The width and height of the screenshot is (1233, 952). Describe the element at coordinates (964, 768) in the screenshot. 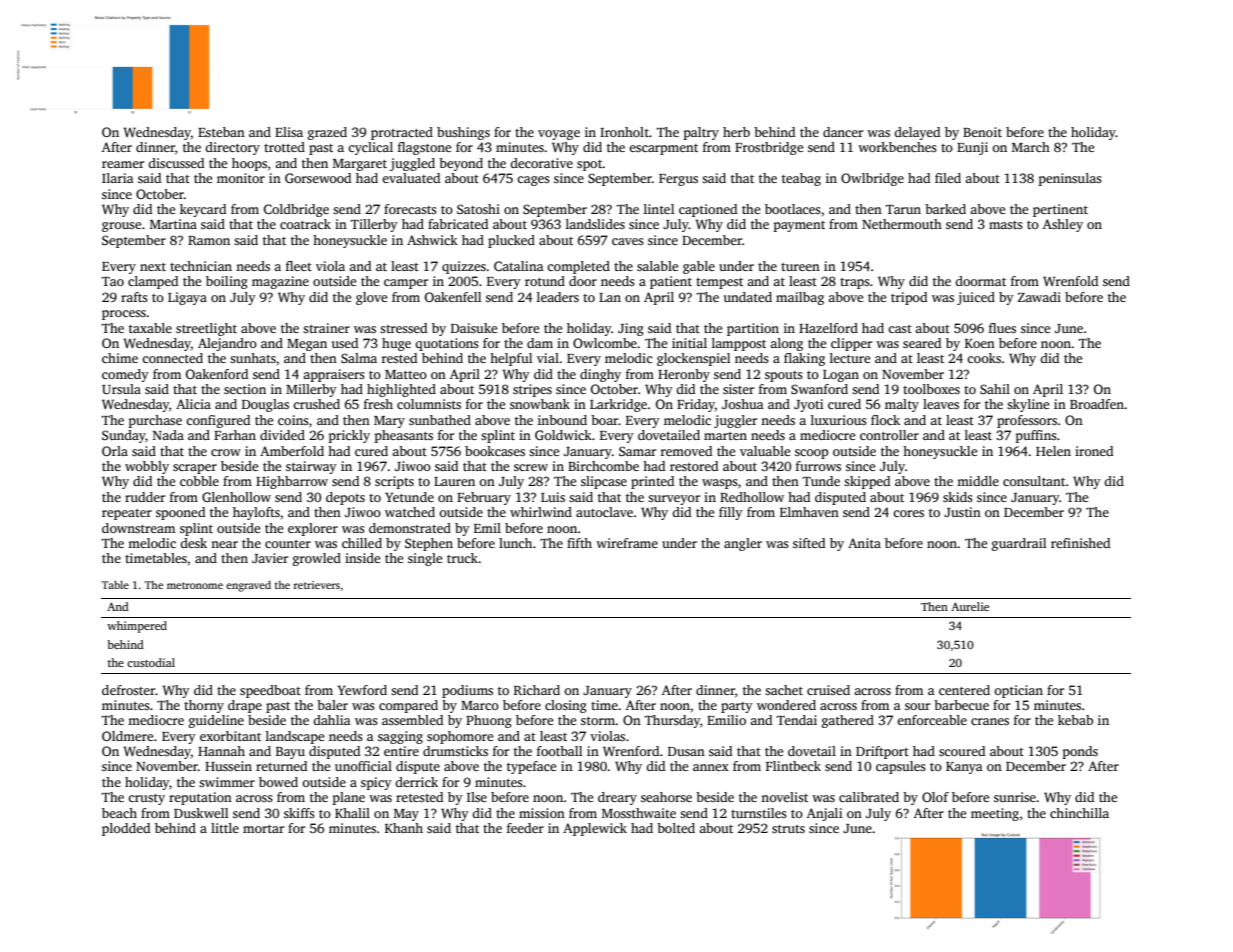

I see `Kanya` at that location.
